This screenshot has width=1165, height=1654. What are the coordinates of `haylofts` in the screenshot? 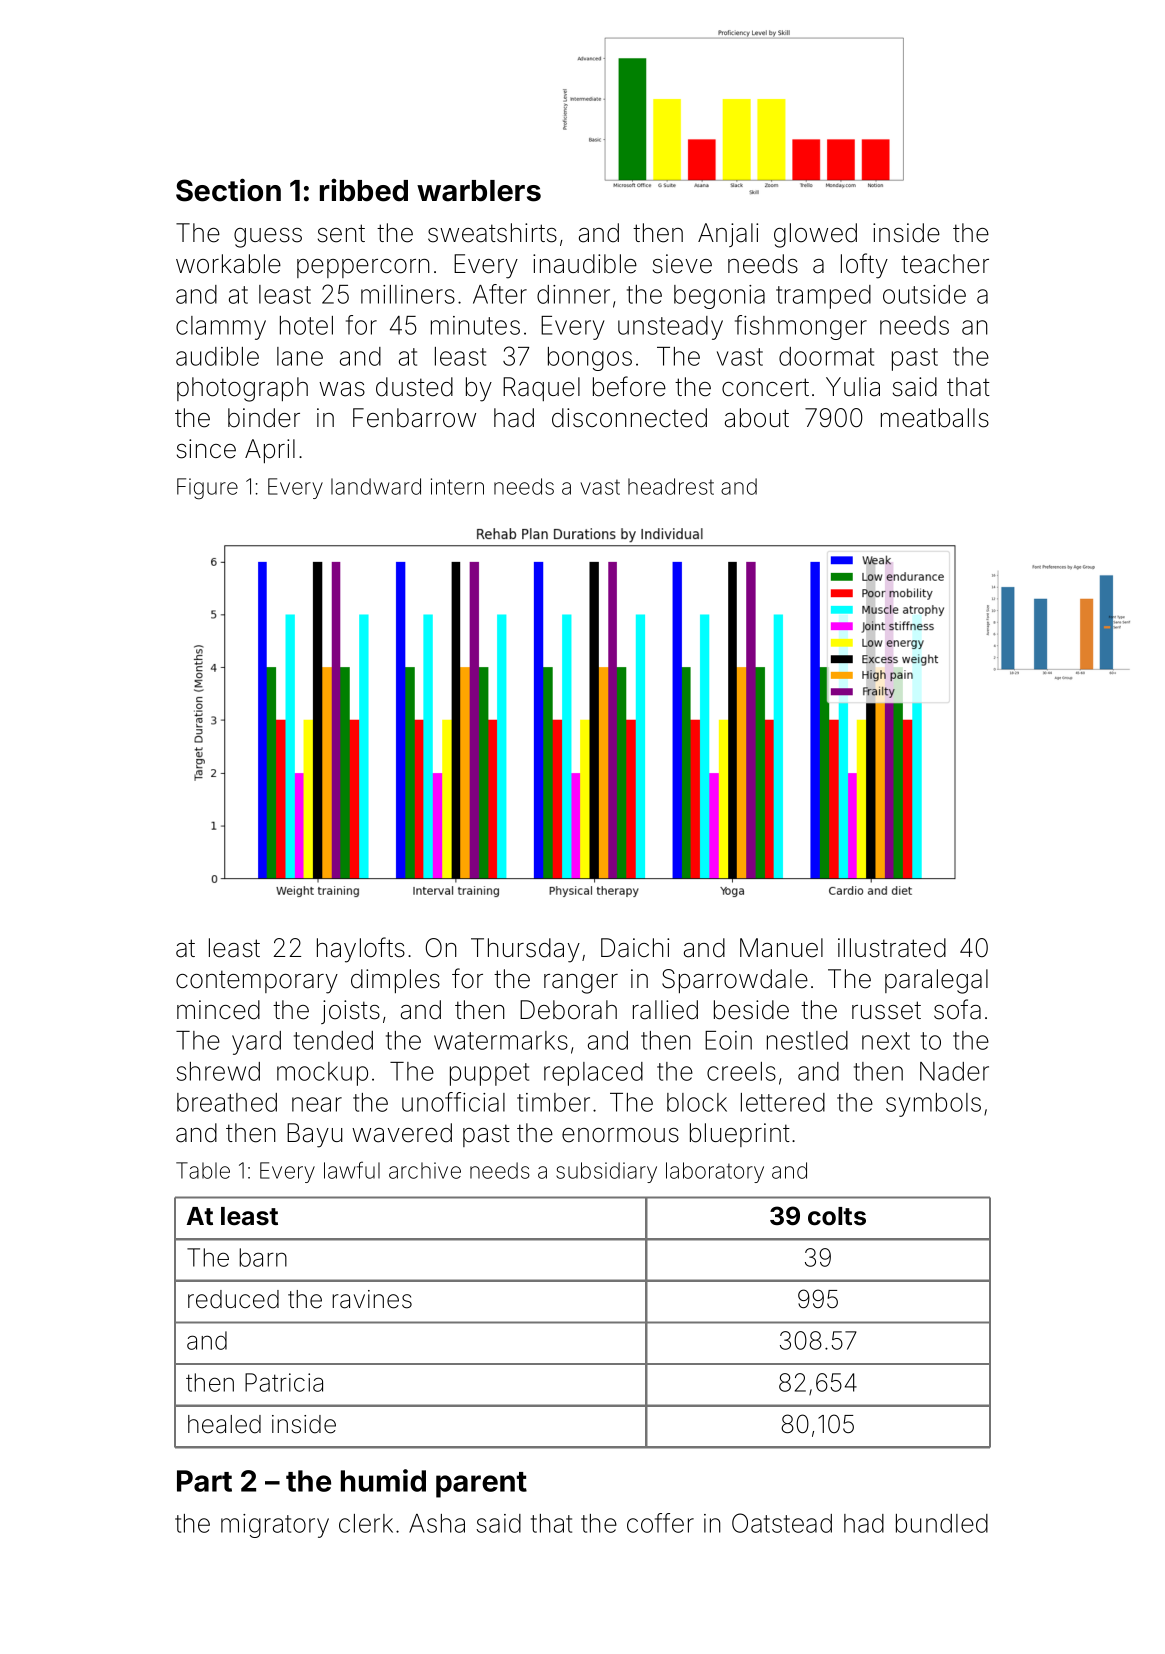 It's located at (361, 950).
